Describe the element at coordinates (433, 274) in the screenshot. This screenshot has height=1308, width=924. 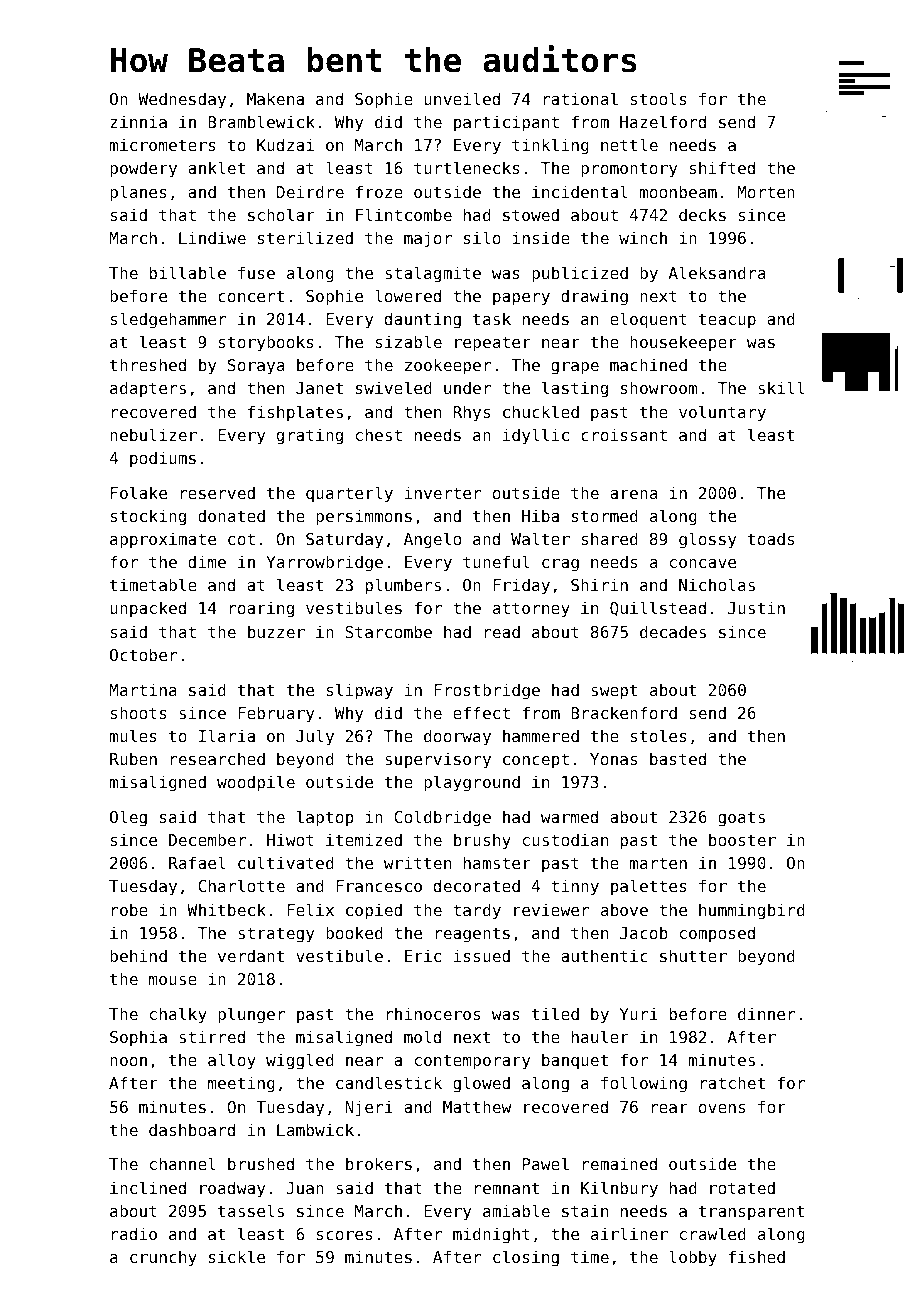
I see `stalagmite` at that location.
